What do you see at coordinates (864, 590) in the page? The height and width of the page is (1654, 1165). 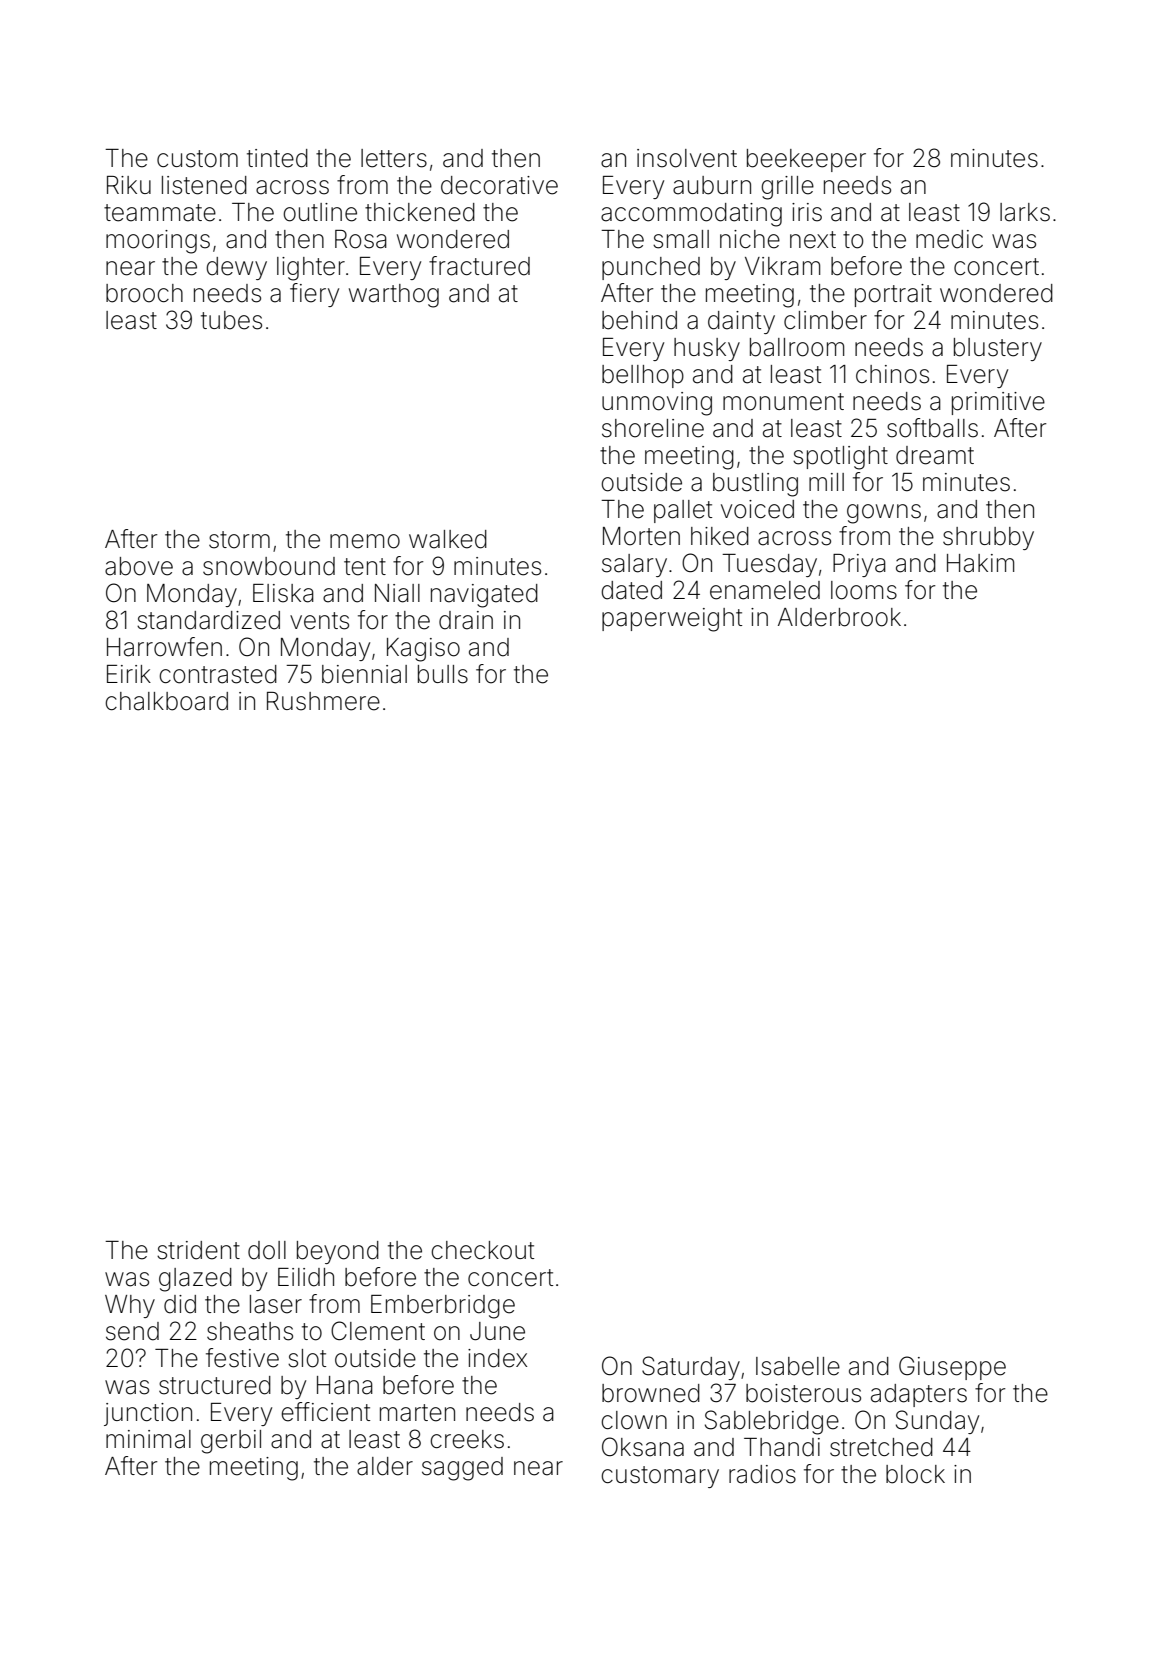 I see `looms` at bounding box center [864, 590].
